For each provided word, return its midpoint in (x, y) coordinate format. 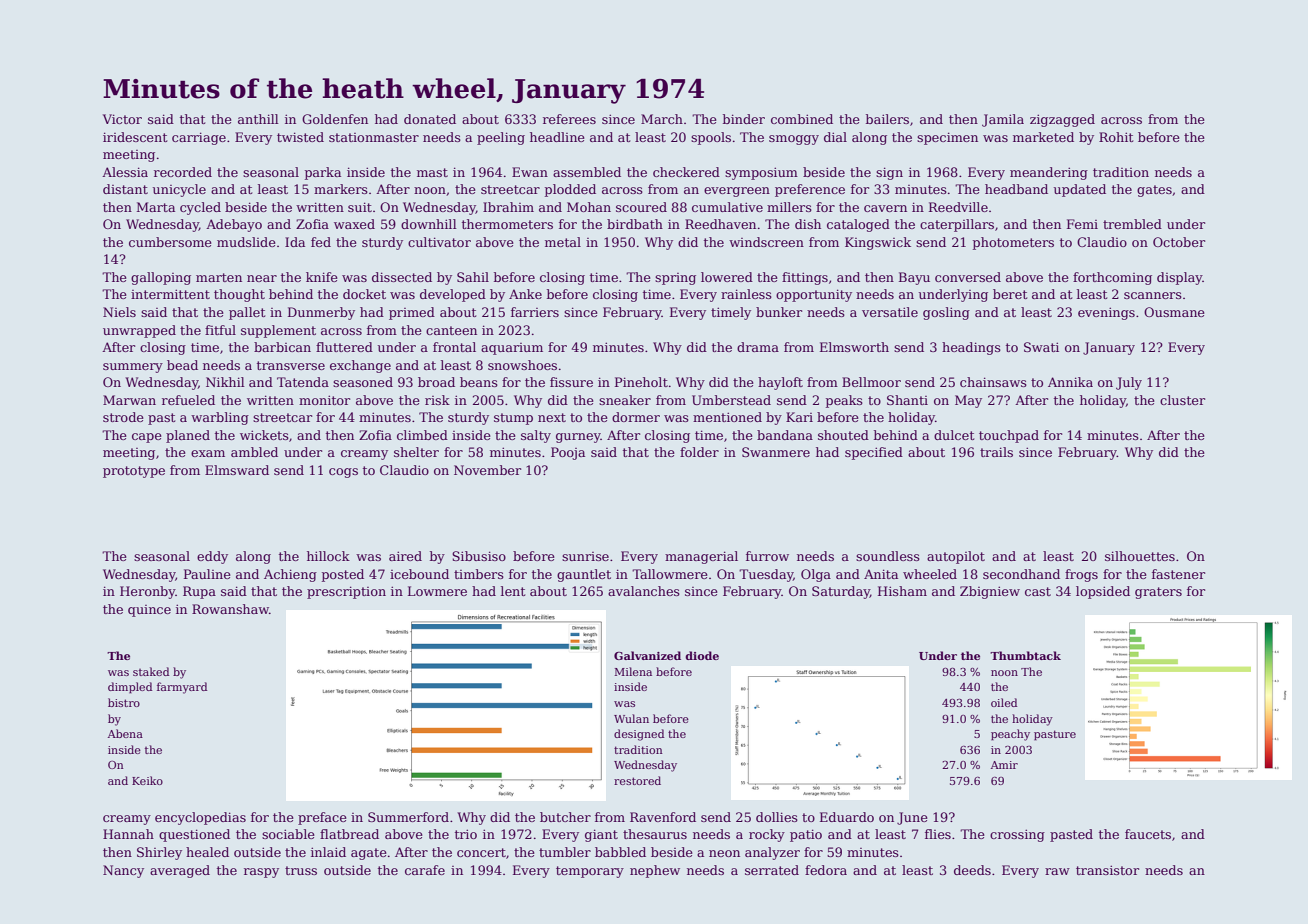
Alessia (125, 172)
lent (513, 591)
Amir (1004, 765)
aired (405, 556)
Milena (633, 671)
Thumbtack (1025, 655)
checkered (686, 172)
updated (1080, 190)
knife (322, 277)
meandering (1049, 173)
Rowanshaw (230, 609)
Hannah (128, 834)
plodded (570, 190)
